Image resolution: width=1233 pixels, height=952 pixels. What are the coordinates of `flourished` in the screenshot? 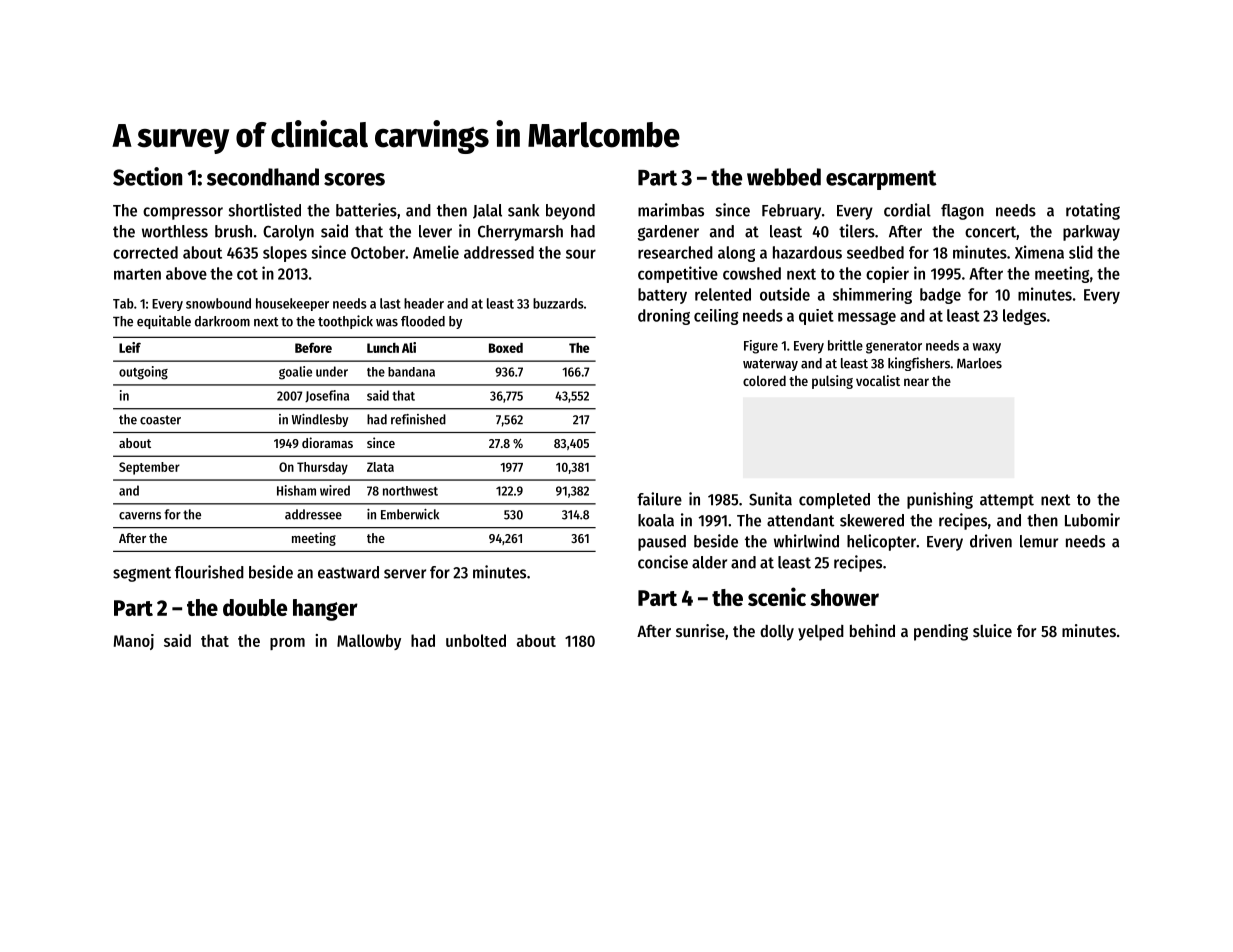 It's located at (209, 572).
